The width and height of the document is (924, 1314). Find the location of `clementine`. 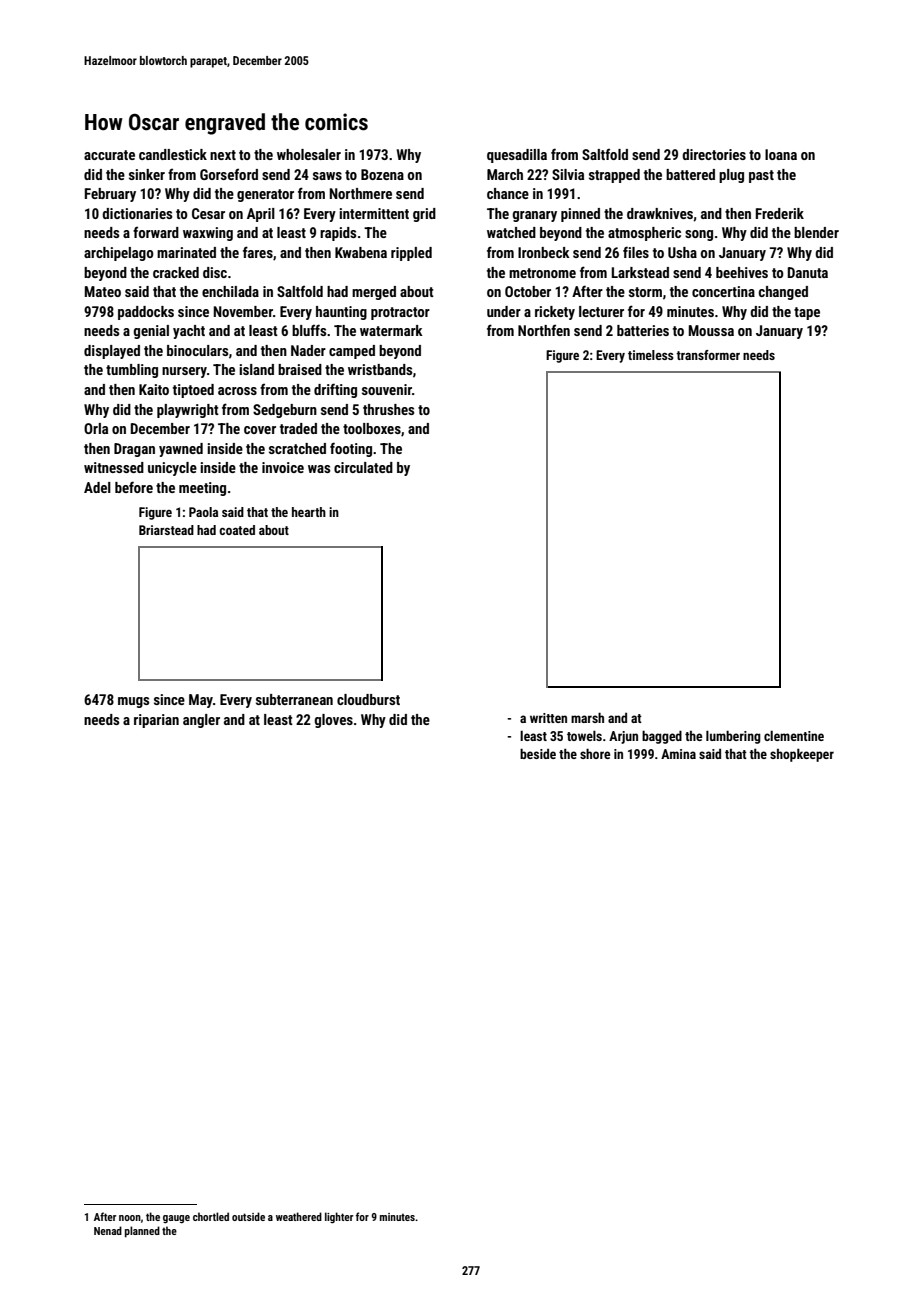

clementine is located at coordinates (794, 735).
